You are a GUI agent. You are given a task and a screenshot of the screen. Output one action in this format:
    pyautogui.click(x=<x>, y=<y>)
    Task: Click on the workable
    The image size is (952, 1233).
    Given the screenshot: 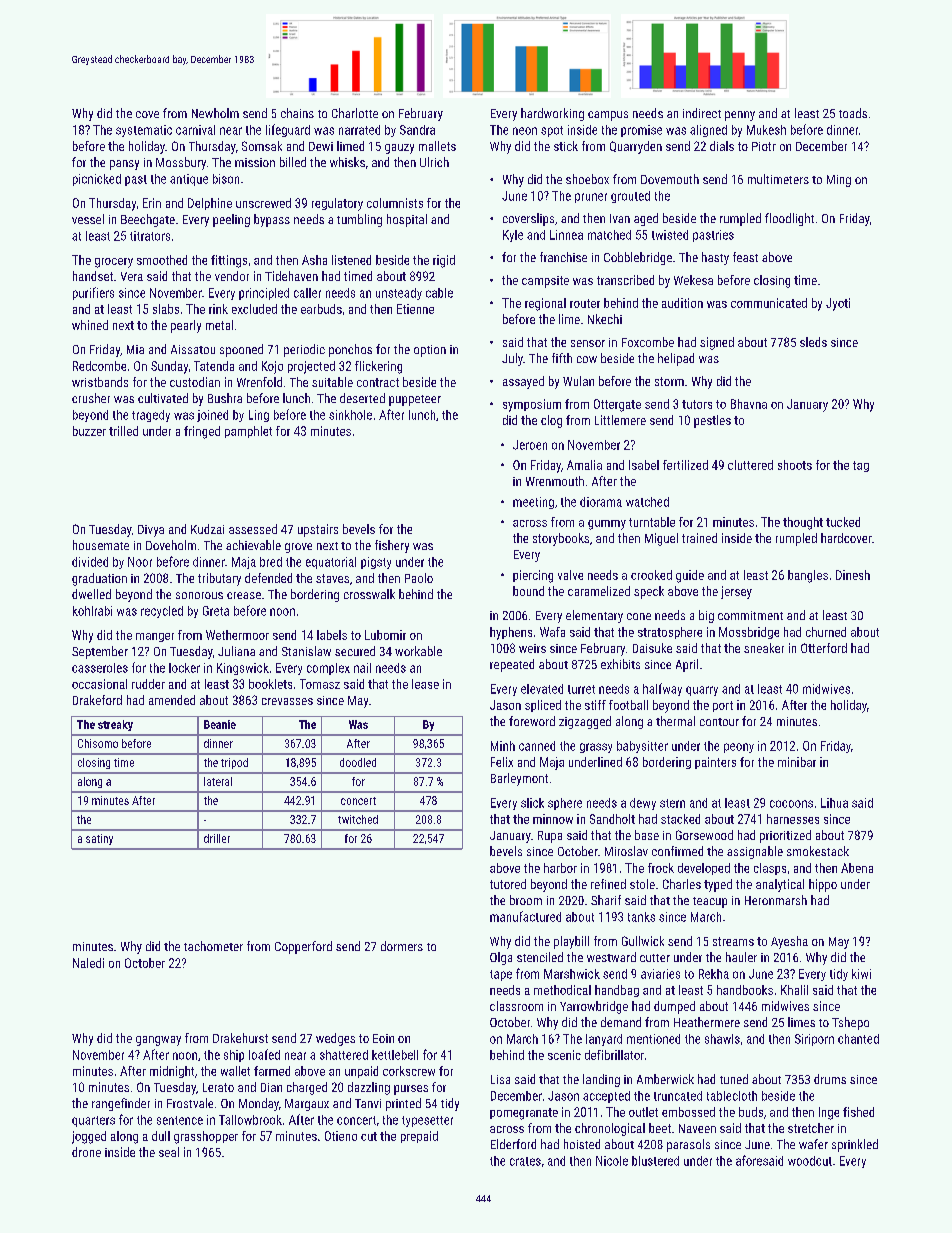 What is the action you would take?
    pyautogui.click(x=418, y=651)
